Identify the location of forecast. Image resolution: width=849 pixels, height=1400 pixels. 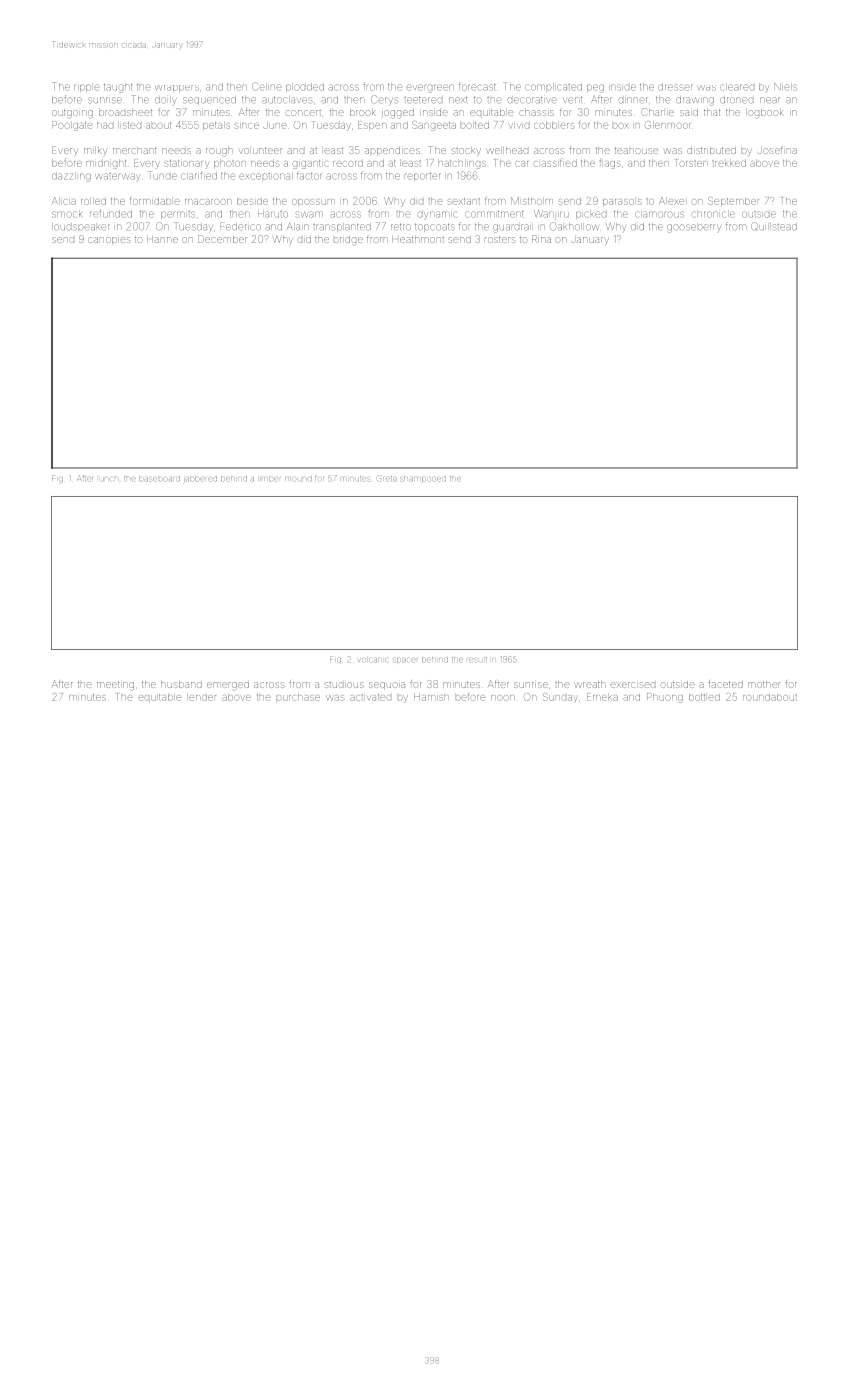
(477, 87).
